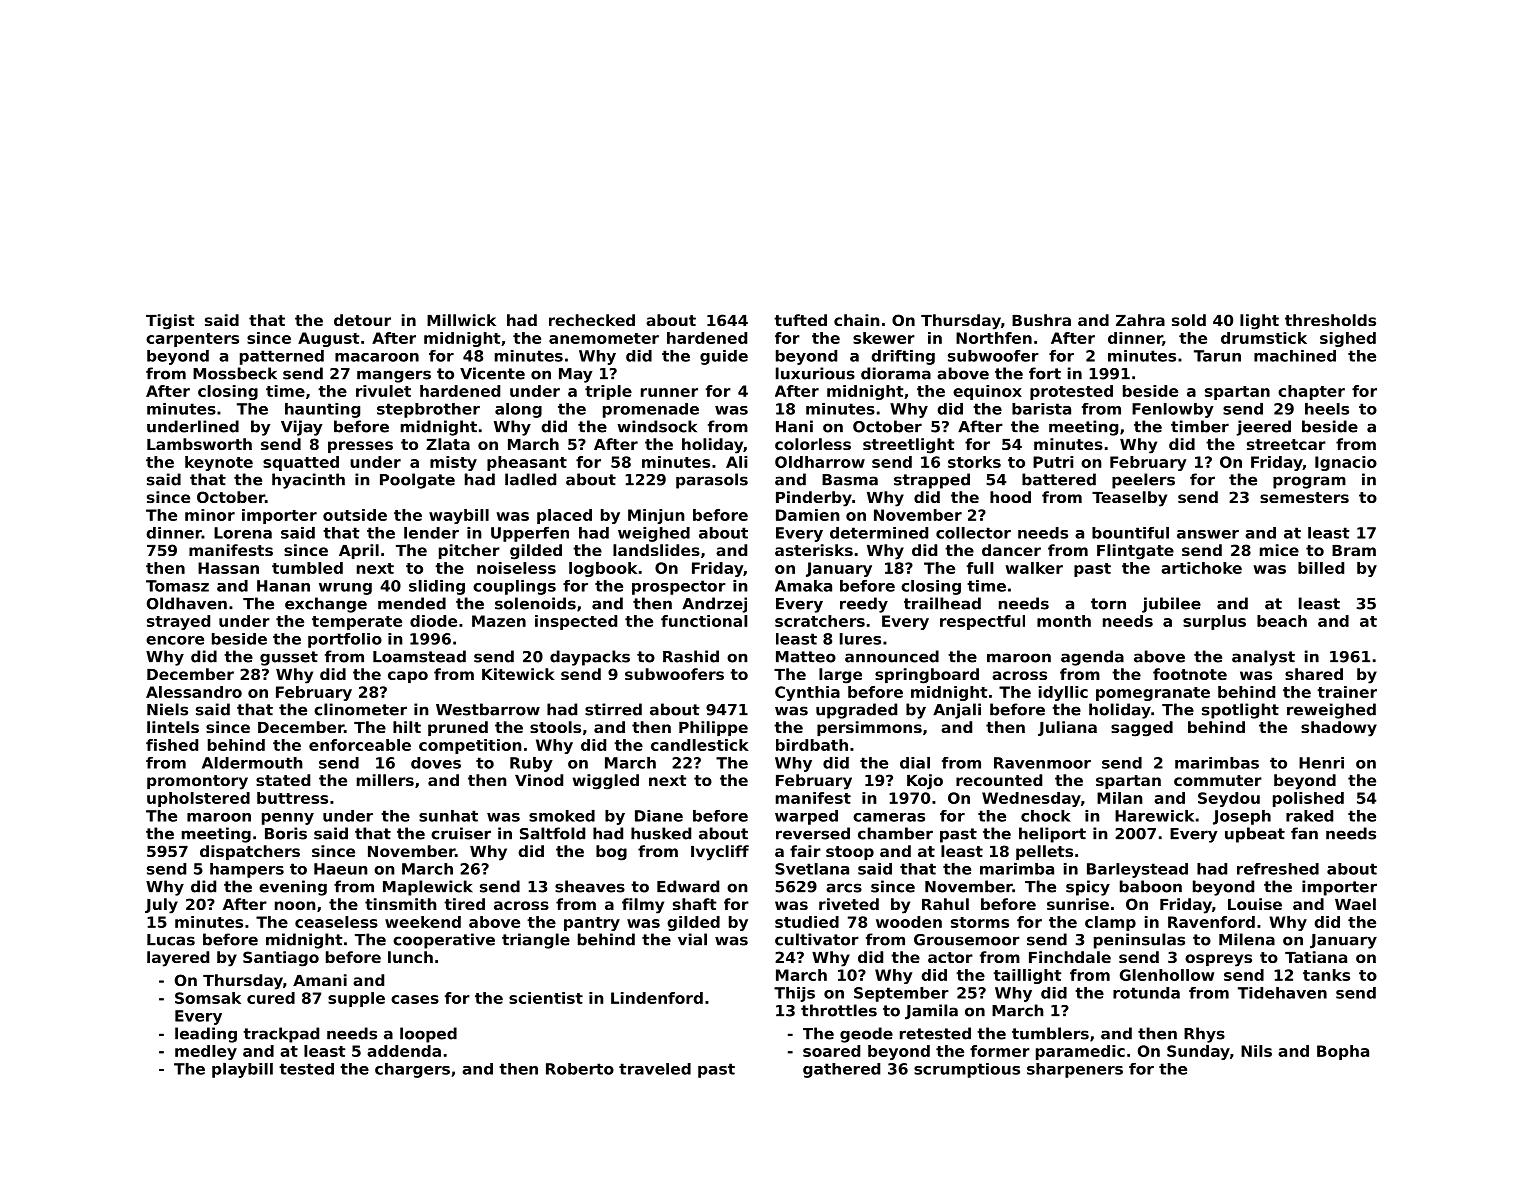 The image size is (1523, 1177). I want to click on chargers, so click(412, 1070).
